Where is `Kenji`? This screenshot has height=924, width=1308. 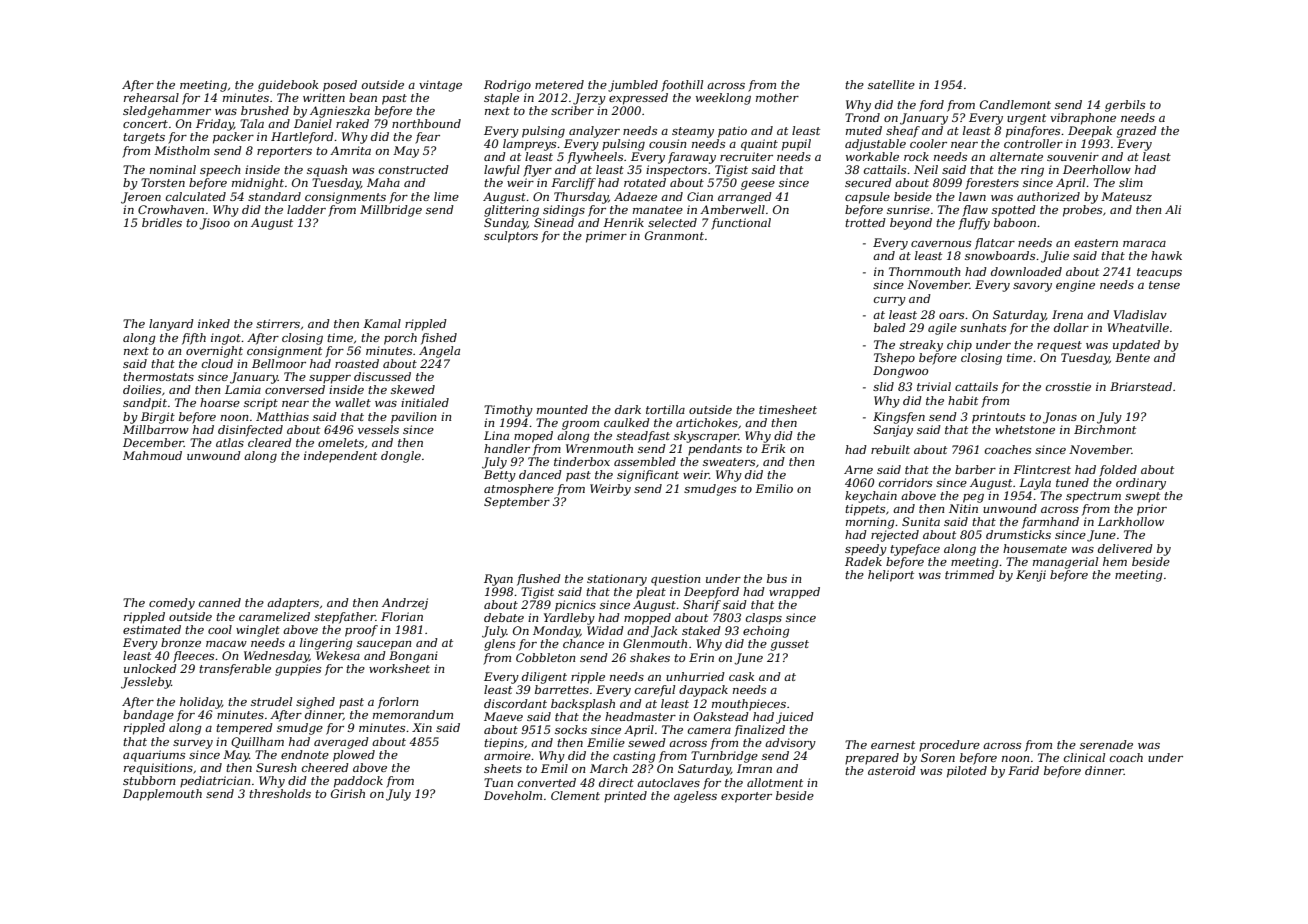
Kenji is located at coordinates (1031, 576).
